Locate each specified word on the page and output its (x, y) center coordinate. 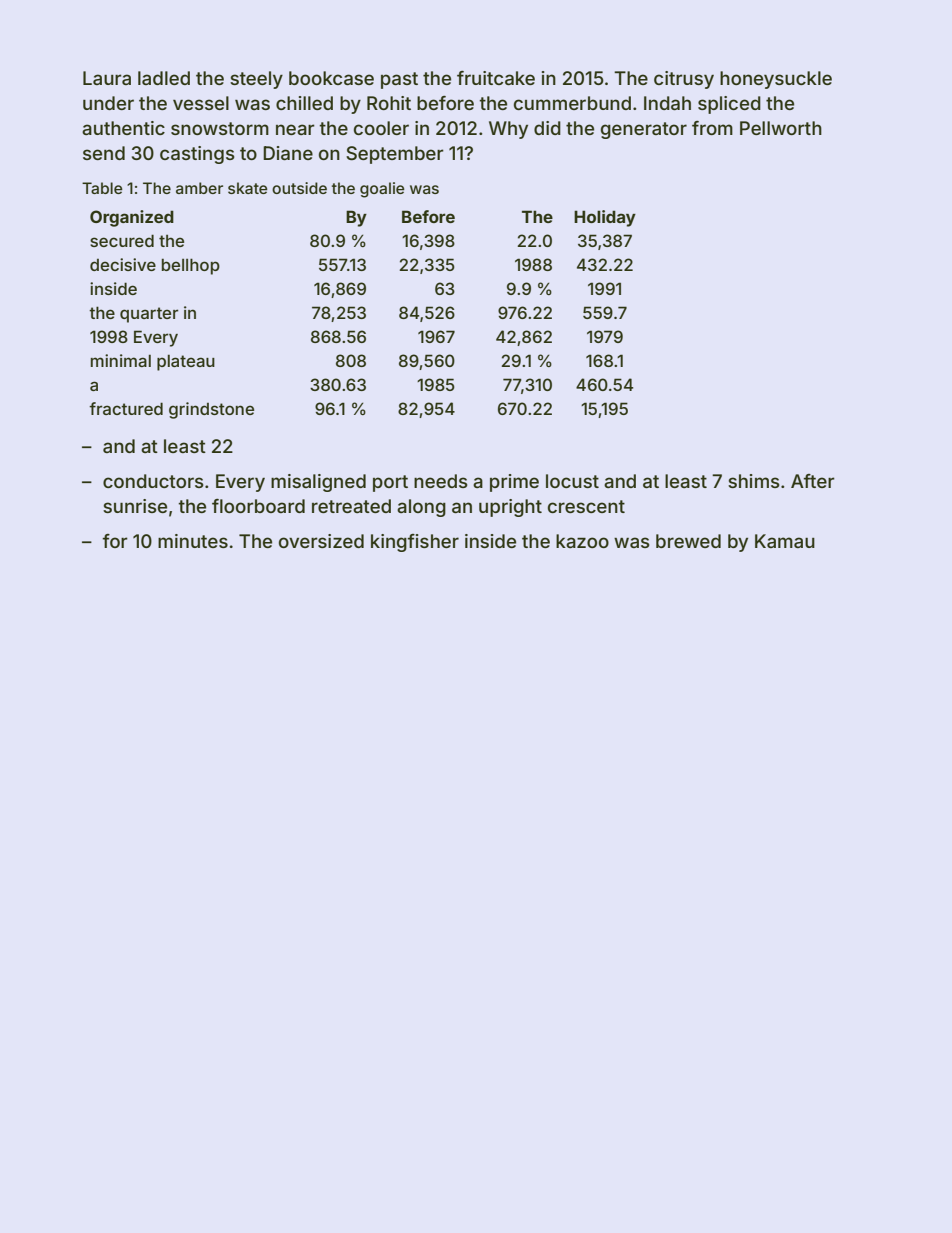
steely (256, 80)
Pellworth (781, 128)
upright (510, 508)
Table (102, 188)
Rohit (389, 103)
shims (753, 481)
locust (572, 481)
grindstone (211, 410)
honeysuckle (776, 80)
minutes (193, 541)
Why (508, 130)
